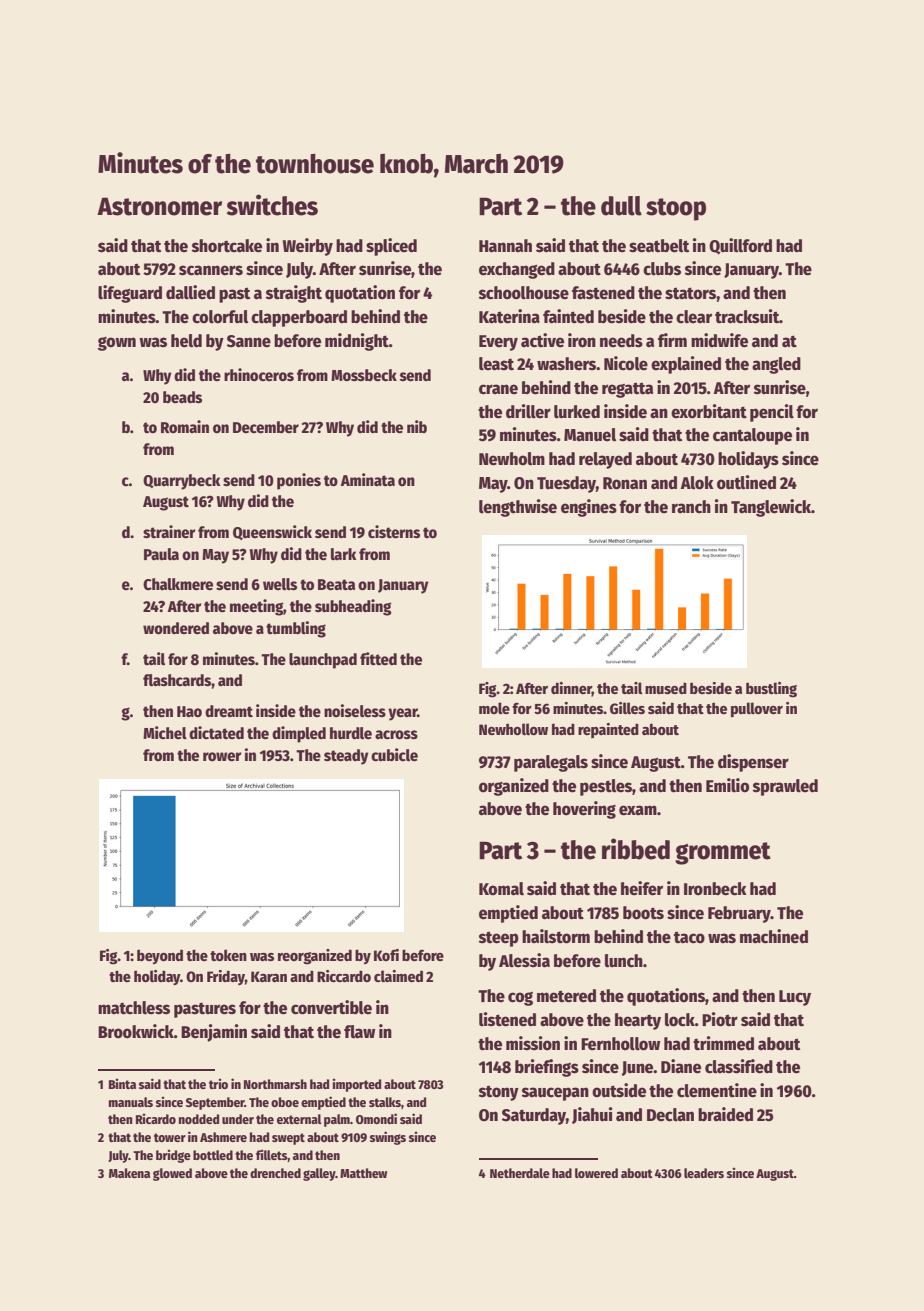 The height and width of the screenshot is (1311, 924). What do you see at coordinates (323, 661) in the screenshot?
I see `launchpad` at bounding box center [323, 661].
